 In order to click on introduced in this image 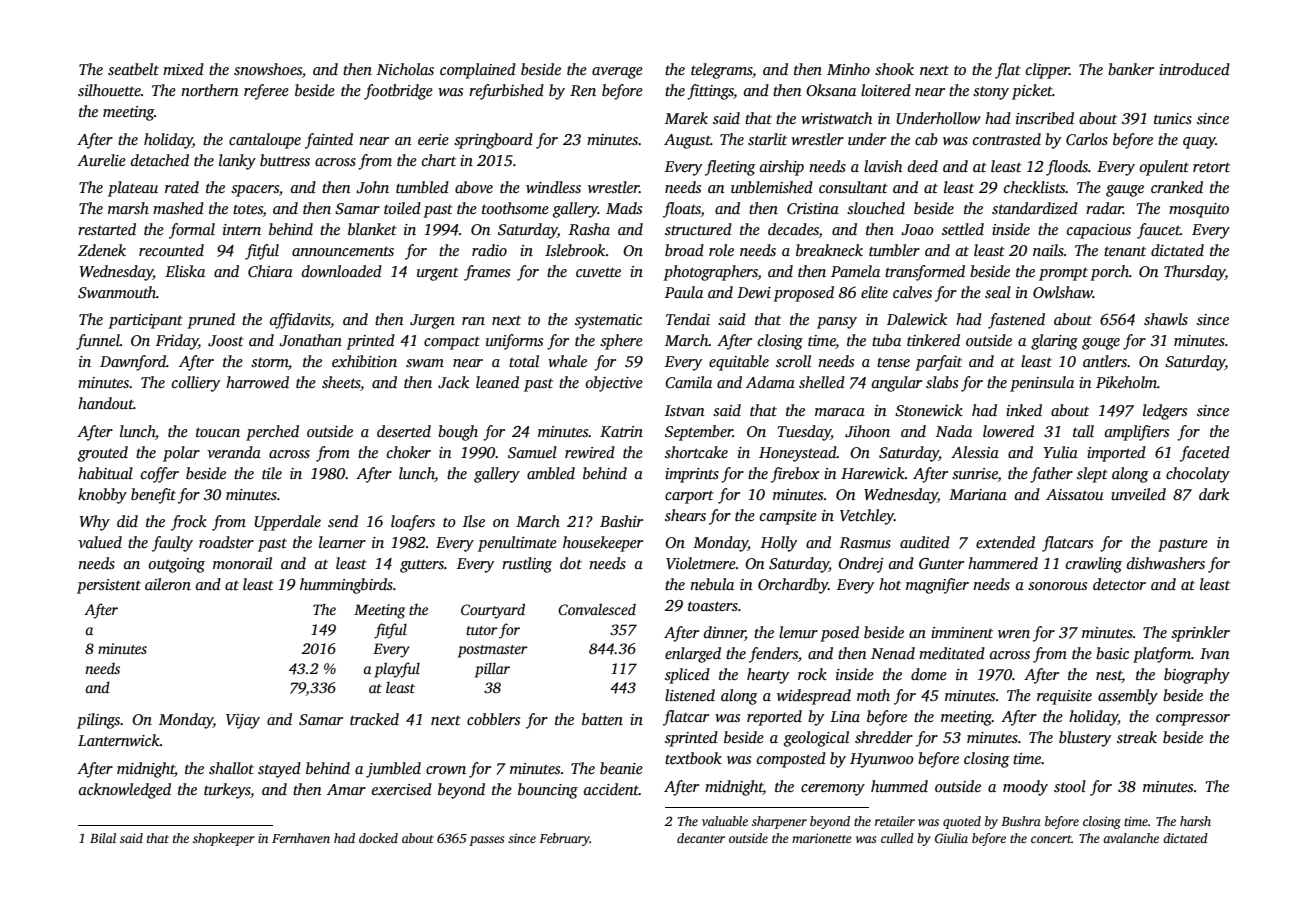, I will do `click(1194, 69)`.
